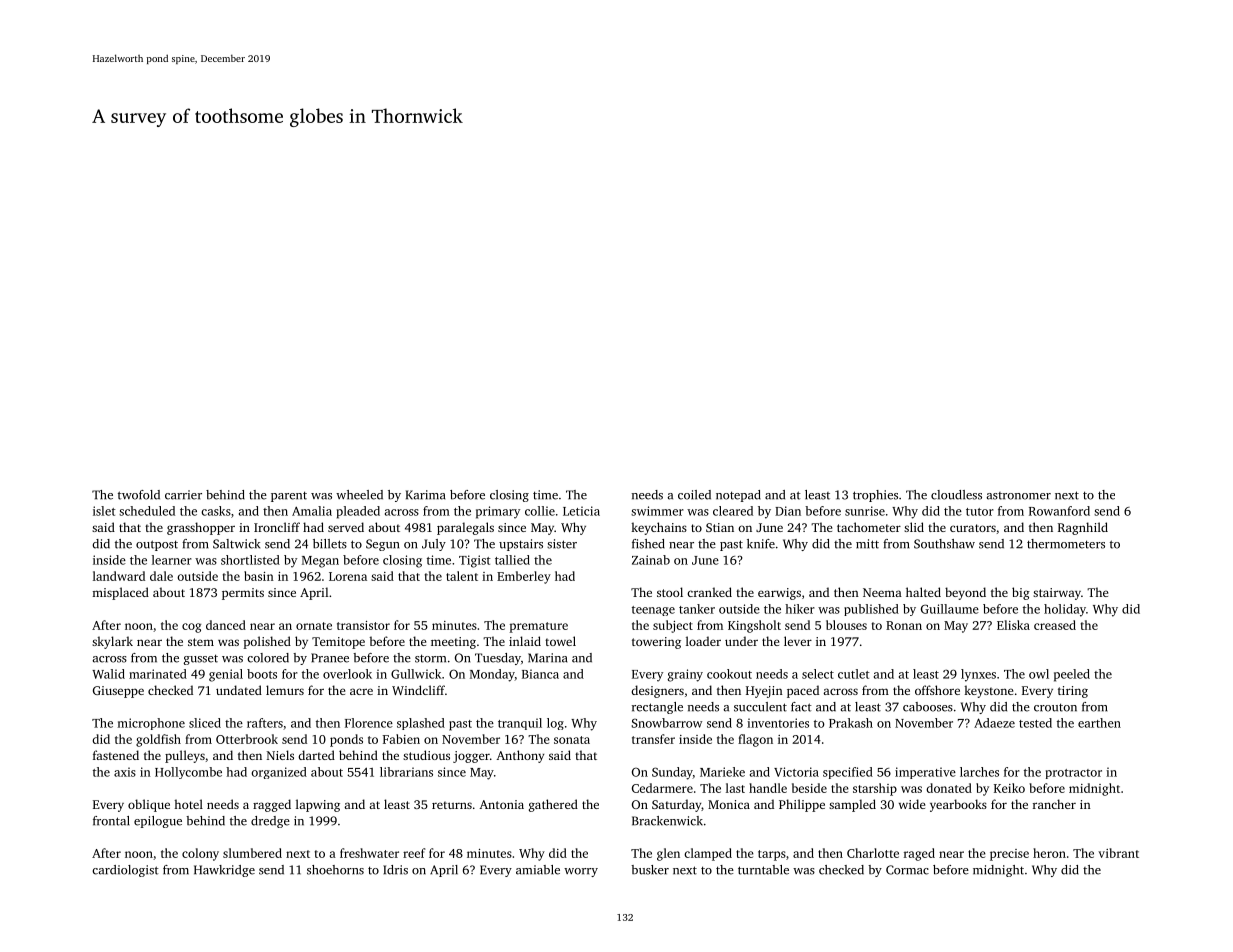 The width and height of the screenshot is (1233, 952). What do you see at coordinates (1118, 853) in the screenshot?
I see `vibrant` at bounding box center [1118, 853].
